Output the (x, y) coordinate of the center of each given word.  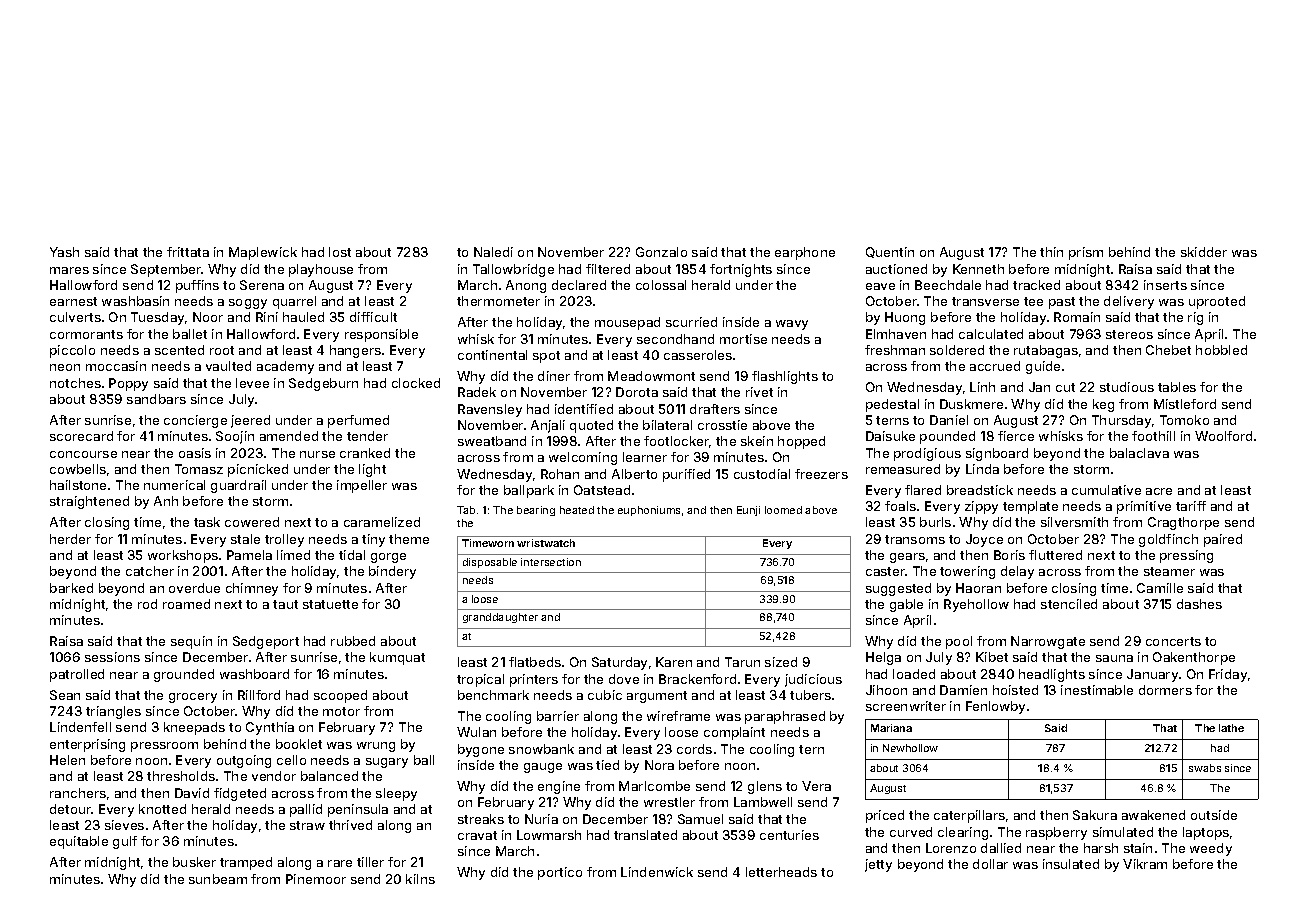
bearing (536, 511)
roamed (186, 604)
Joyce (984, 540)
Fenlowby (995, 707)
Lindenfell (80, 727)
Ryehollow (976, 605)
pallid (306, 810)
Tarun (742, 662)
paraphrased (785, 717)
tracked (1036, 285)
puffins (197, 286)
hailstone (78, 485)
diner (554, 376)
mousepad (627, 323)
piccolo (72, 351)
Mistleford (1185, 404)
